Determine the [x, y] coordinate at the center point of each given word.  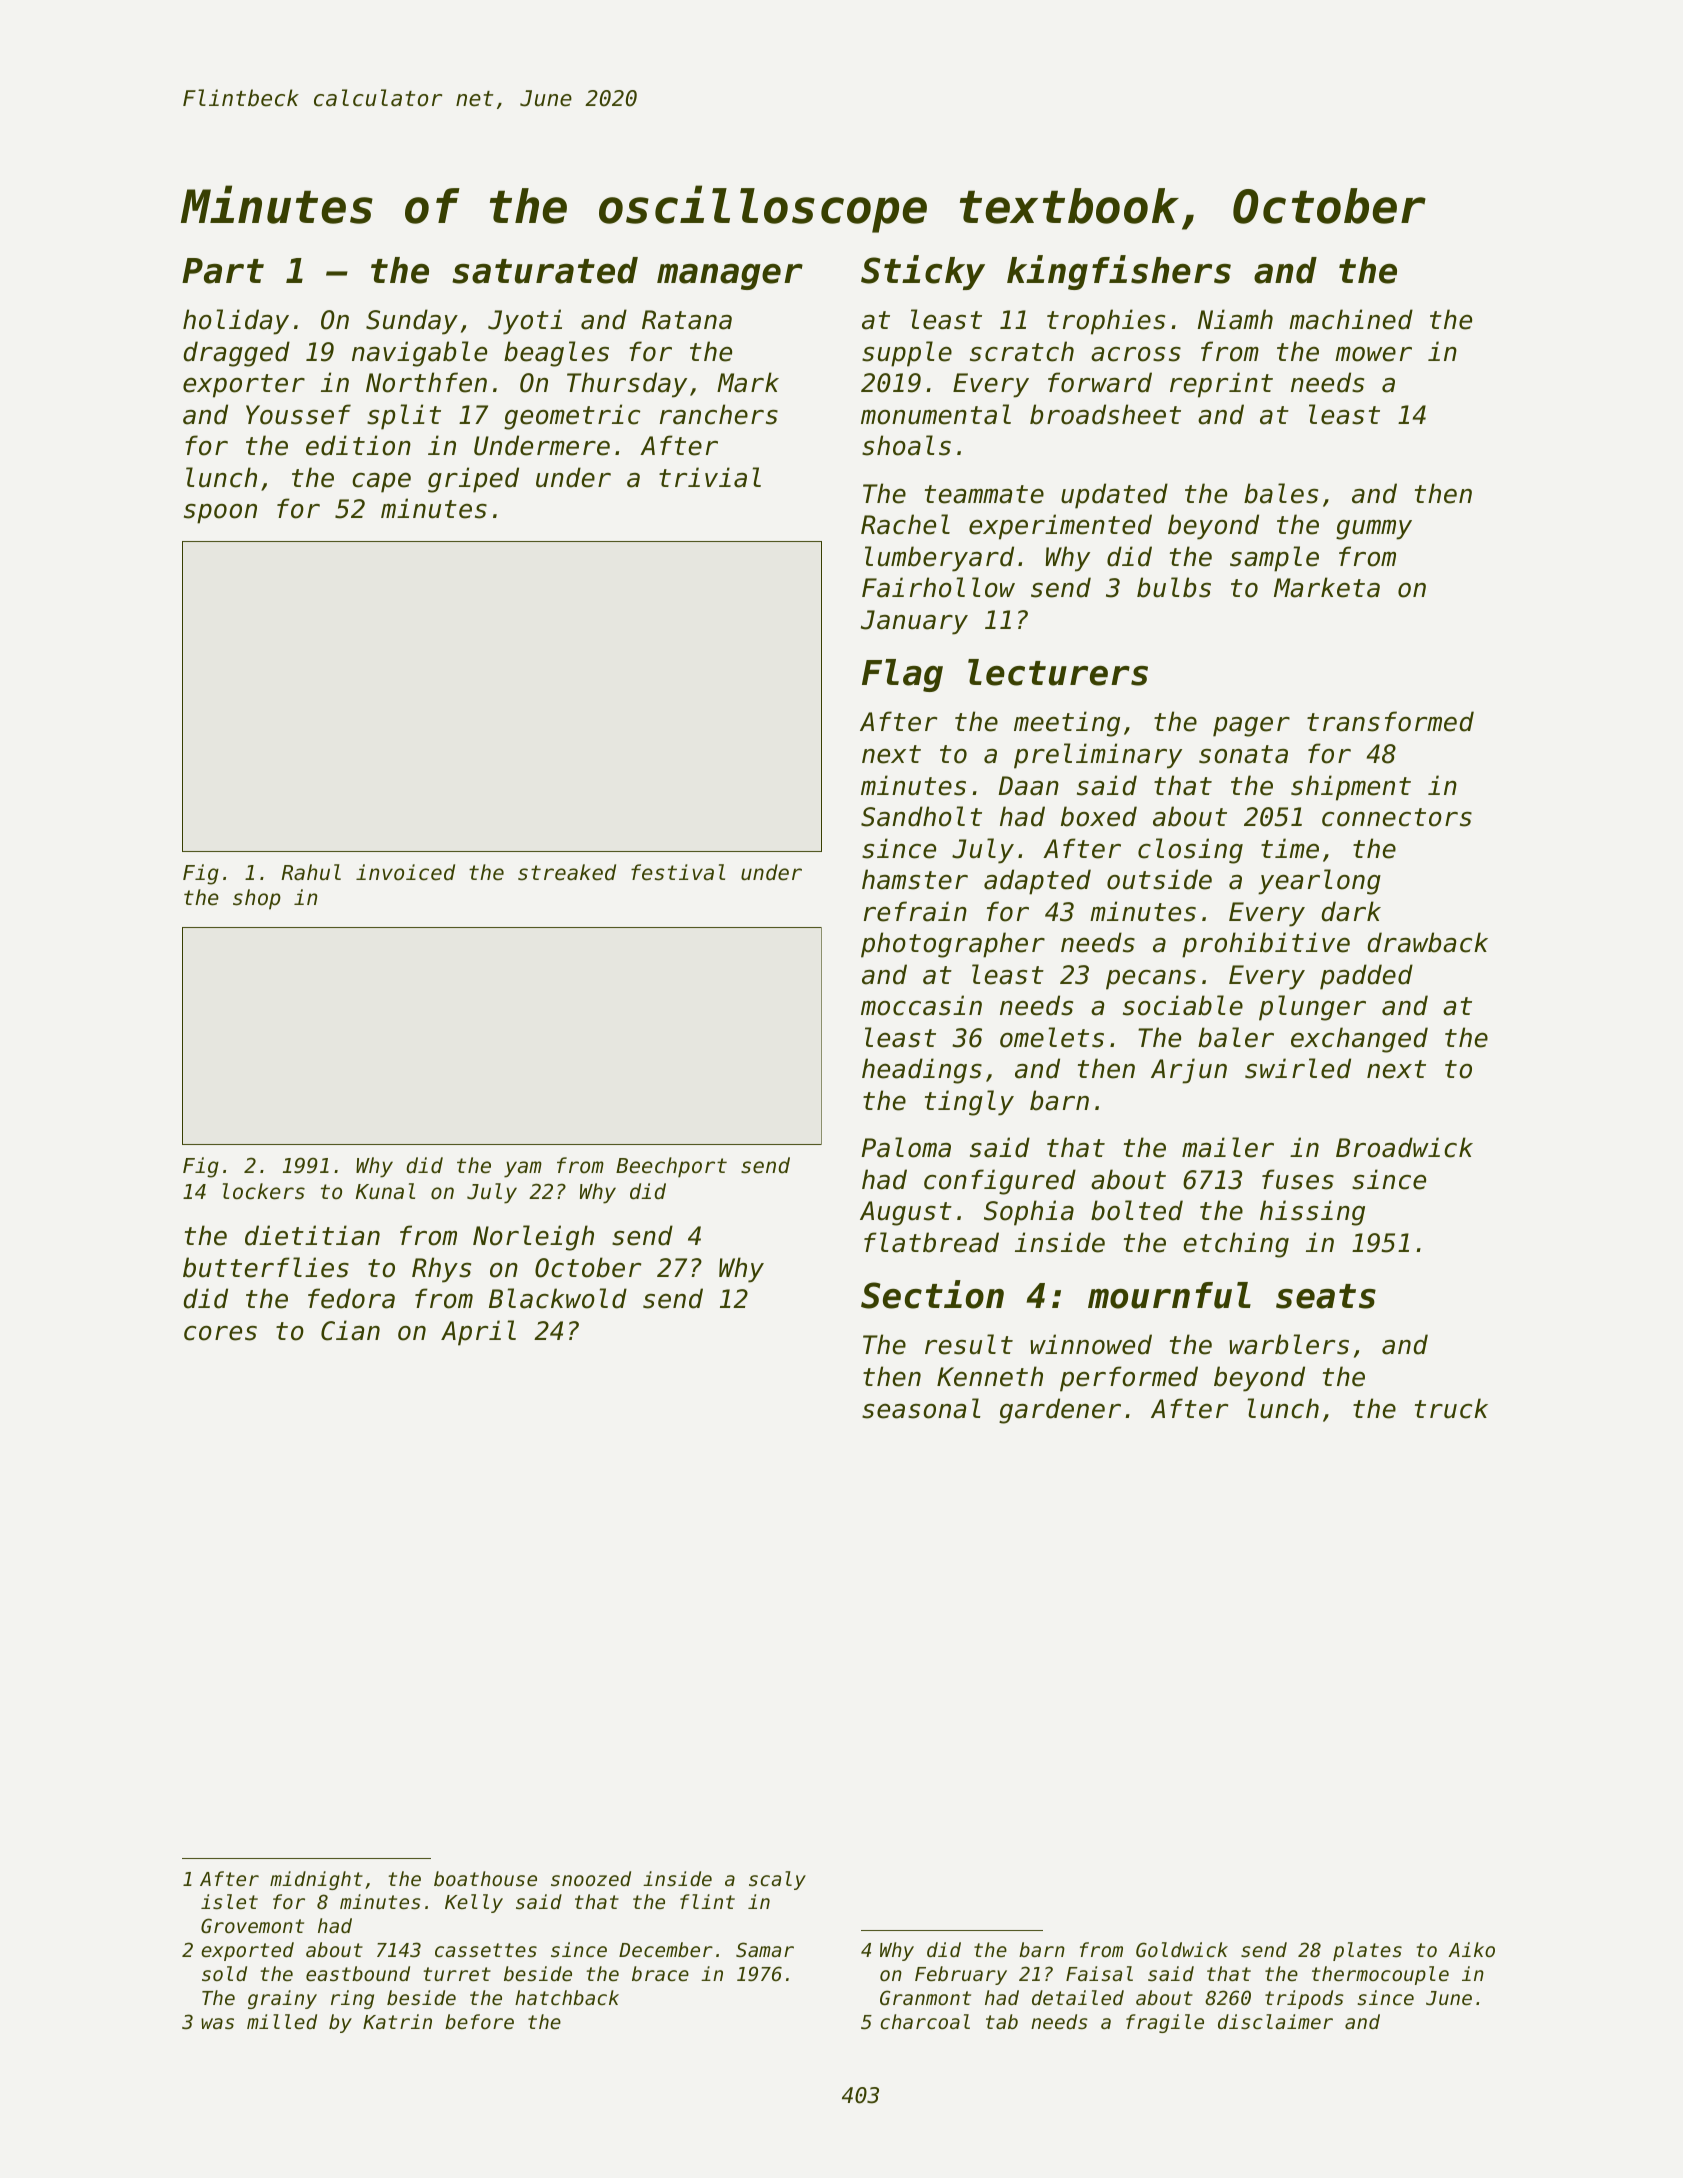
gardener [1060, 1411]
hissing [1312, 1213]
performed [1129, 1379]
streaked [567, 872]
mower [1373, 354]
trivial [710, 477]
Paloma [906, 1147]
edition [358, 445]
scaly [777, 1880]
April [478, 1333]
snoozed [591, 1879]
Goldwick [1182, 1949]
